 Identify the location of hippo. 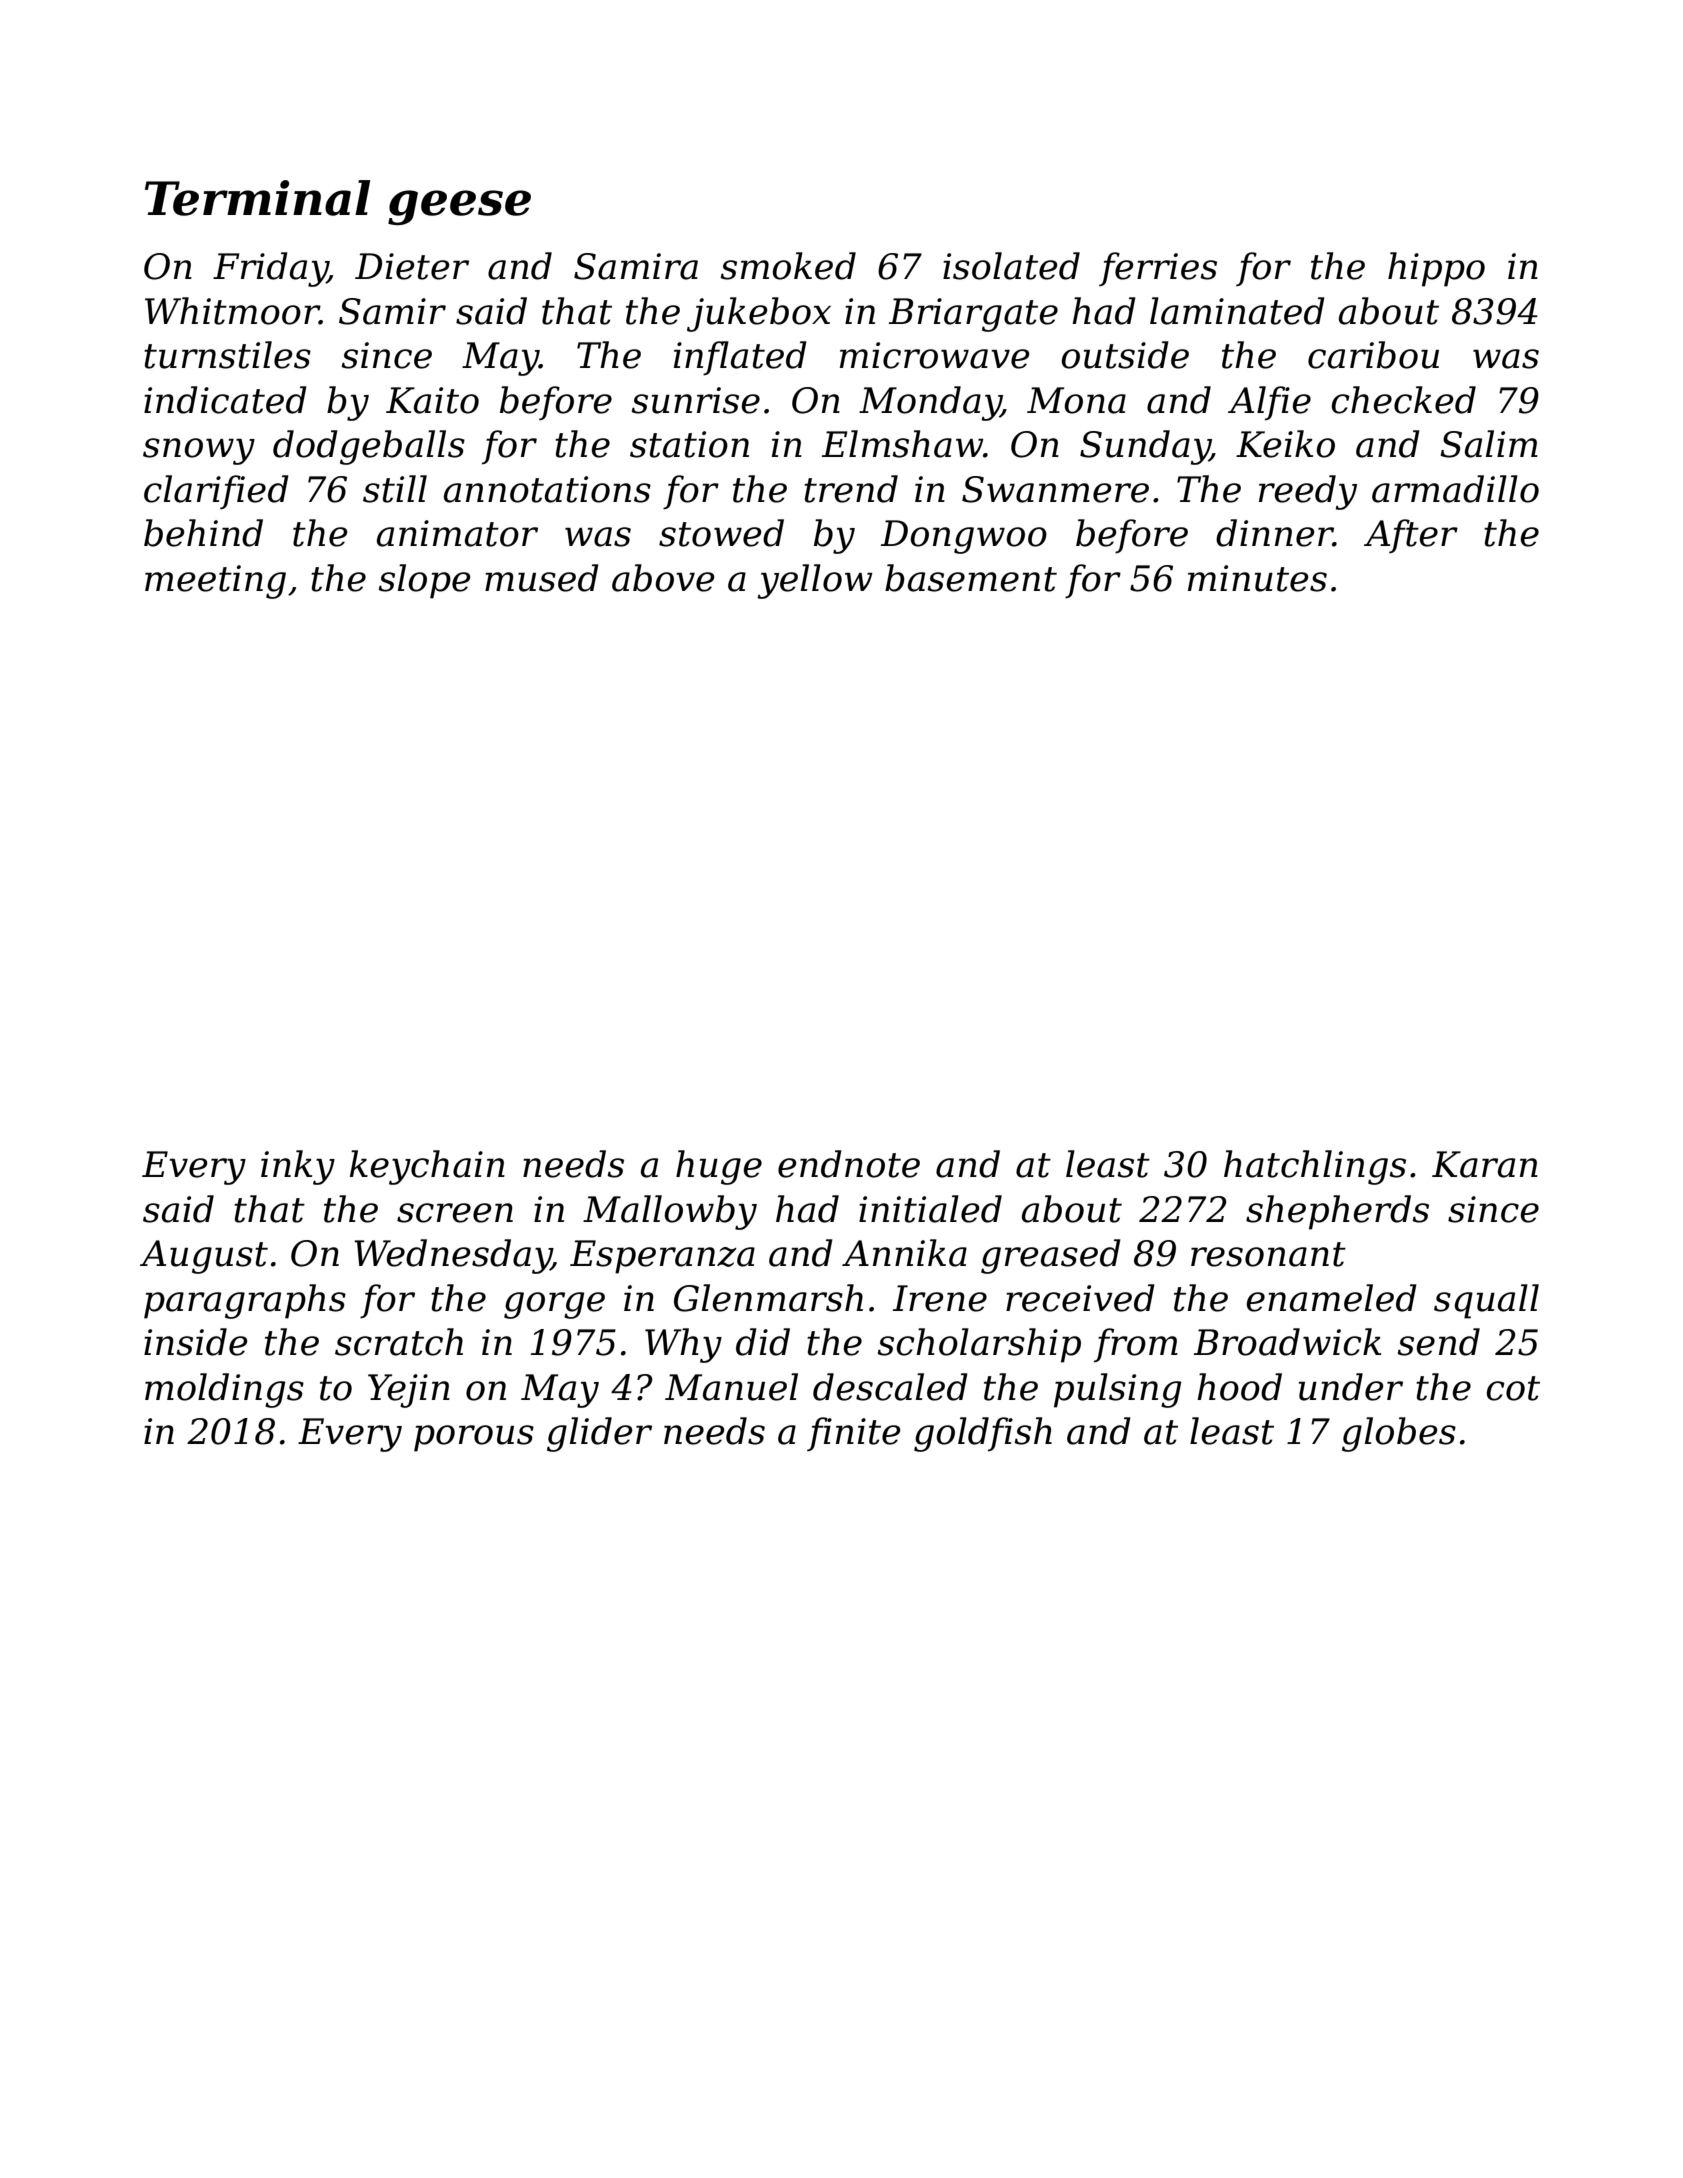
(1436, 269).
